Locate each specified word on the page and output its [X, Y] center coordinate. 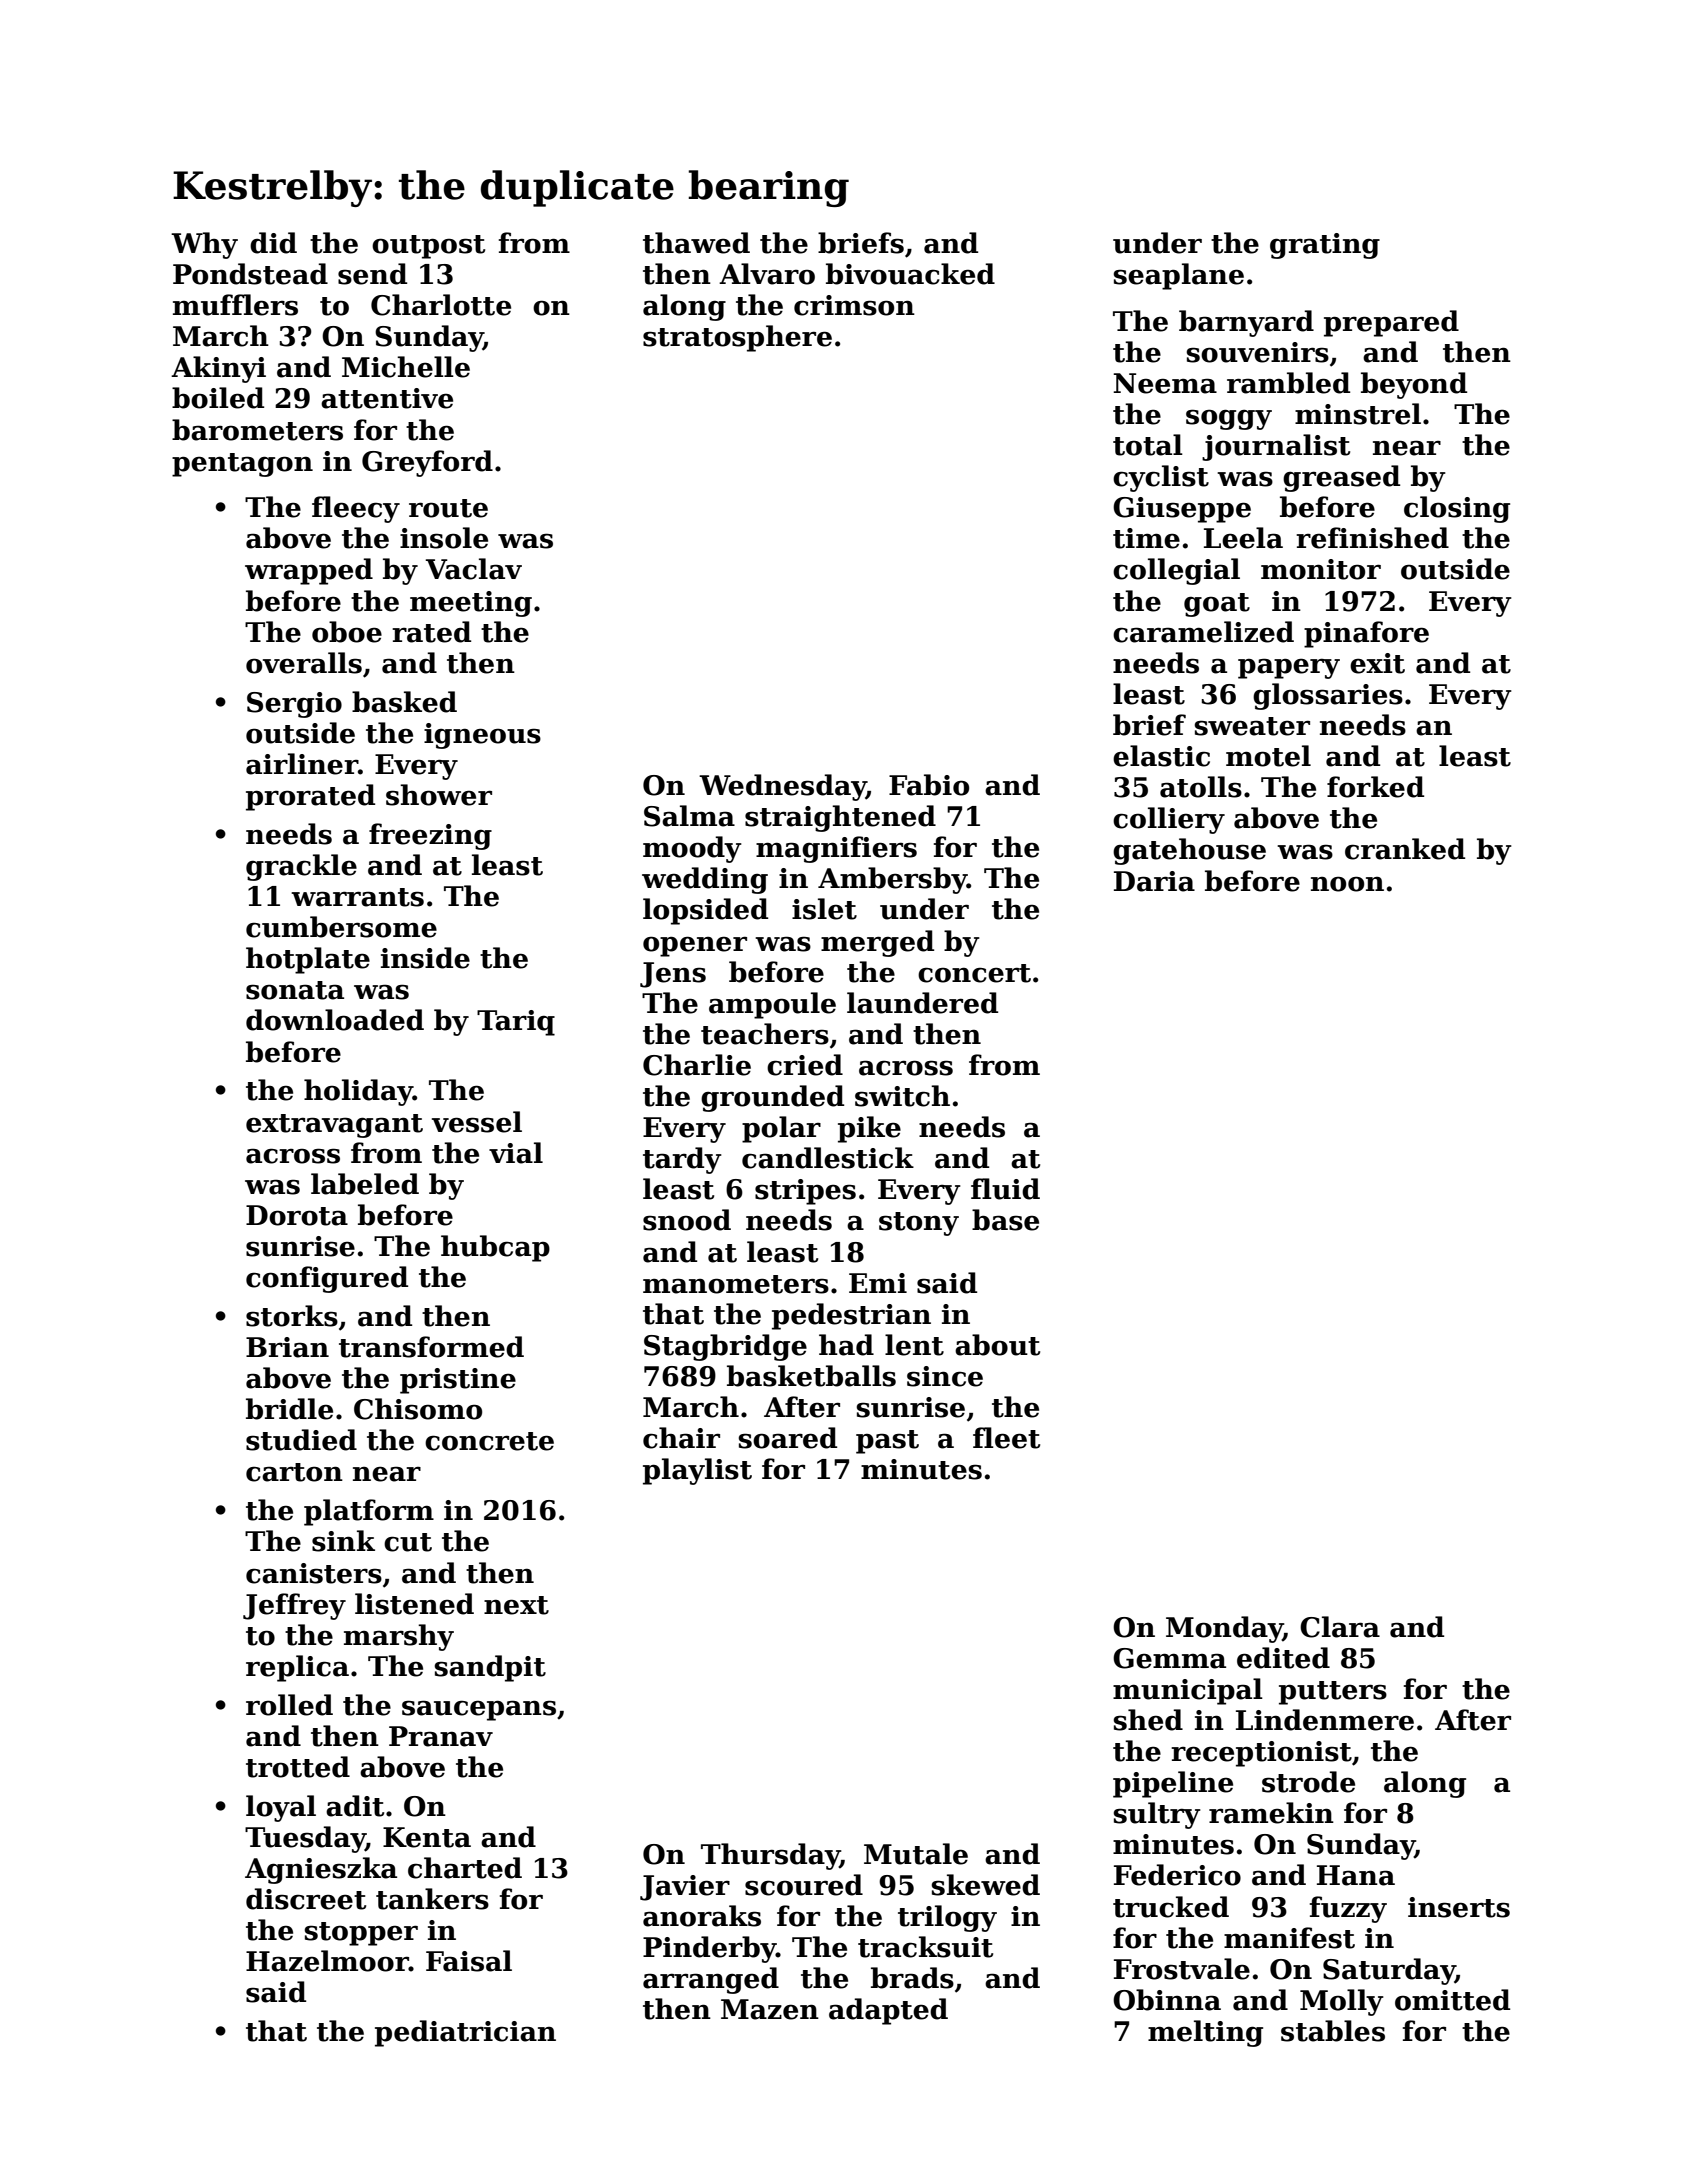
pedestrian [851, 1316]
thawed [696, 243]
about [997, 1345]
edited [1283, 1658]
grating [1325, 246]
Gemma [1169, 1658]
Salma [689, 816]
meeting [471, 604]
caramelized [1203, 632]
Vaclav [473, 569]
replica [297, 1668]
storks [292, 1316]
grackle [301, 867]
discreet [306, 1899]
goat [1217, 605]
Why [204, 245]
